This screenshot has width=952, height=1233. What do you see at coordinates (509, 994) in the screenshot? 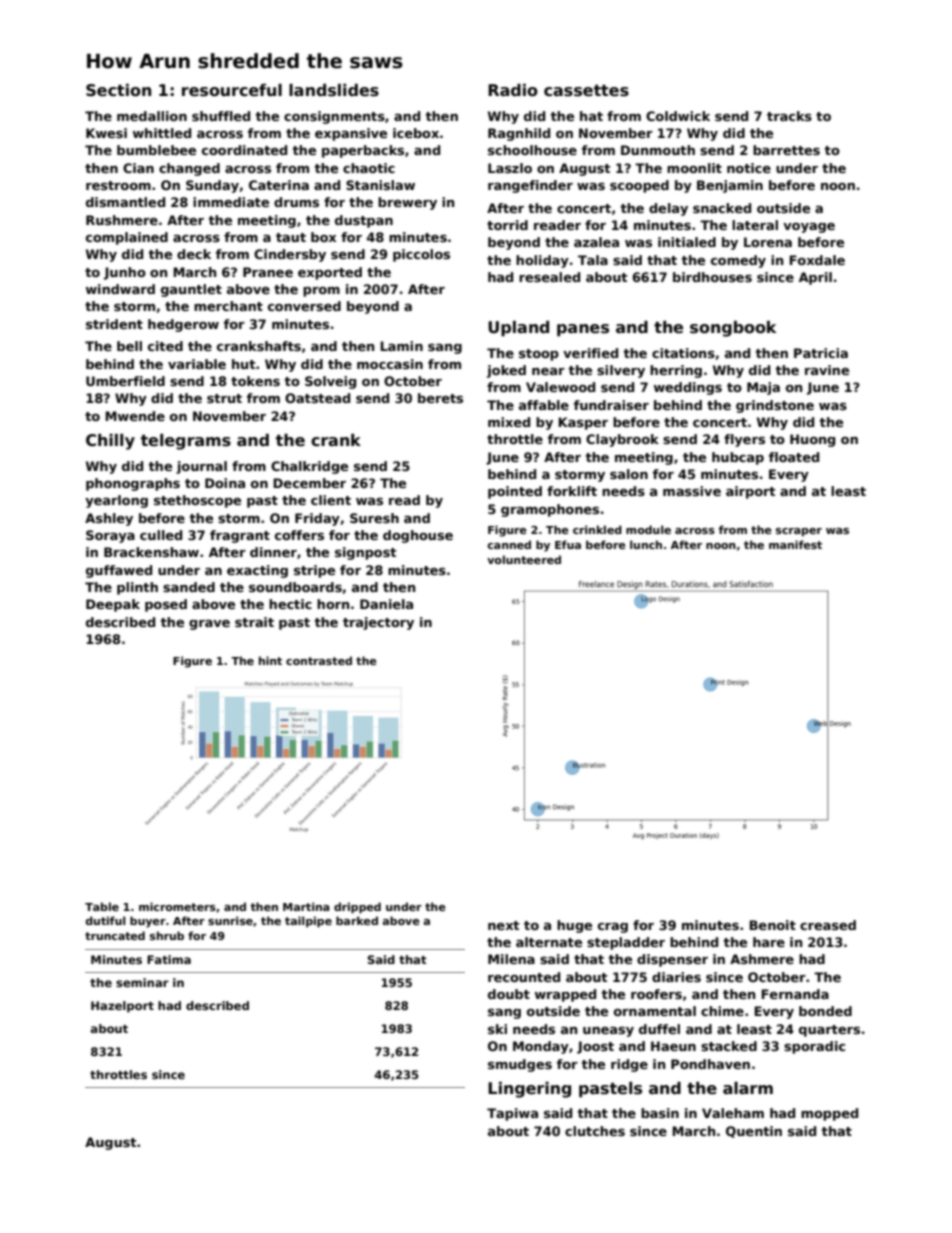
I see `doubt` at bounding box center [509, 994].
